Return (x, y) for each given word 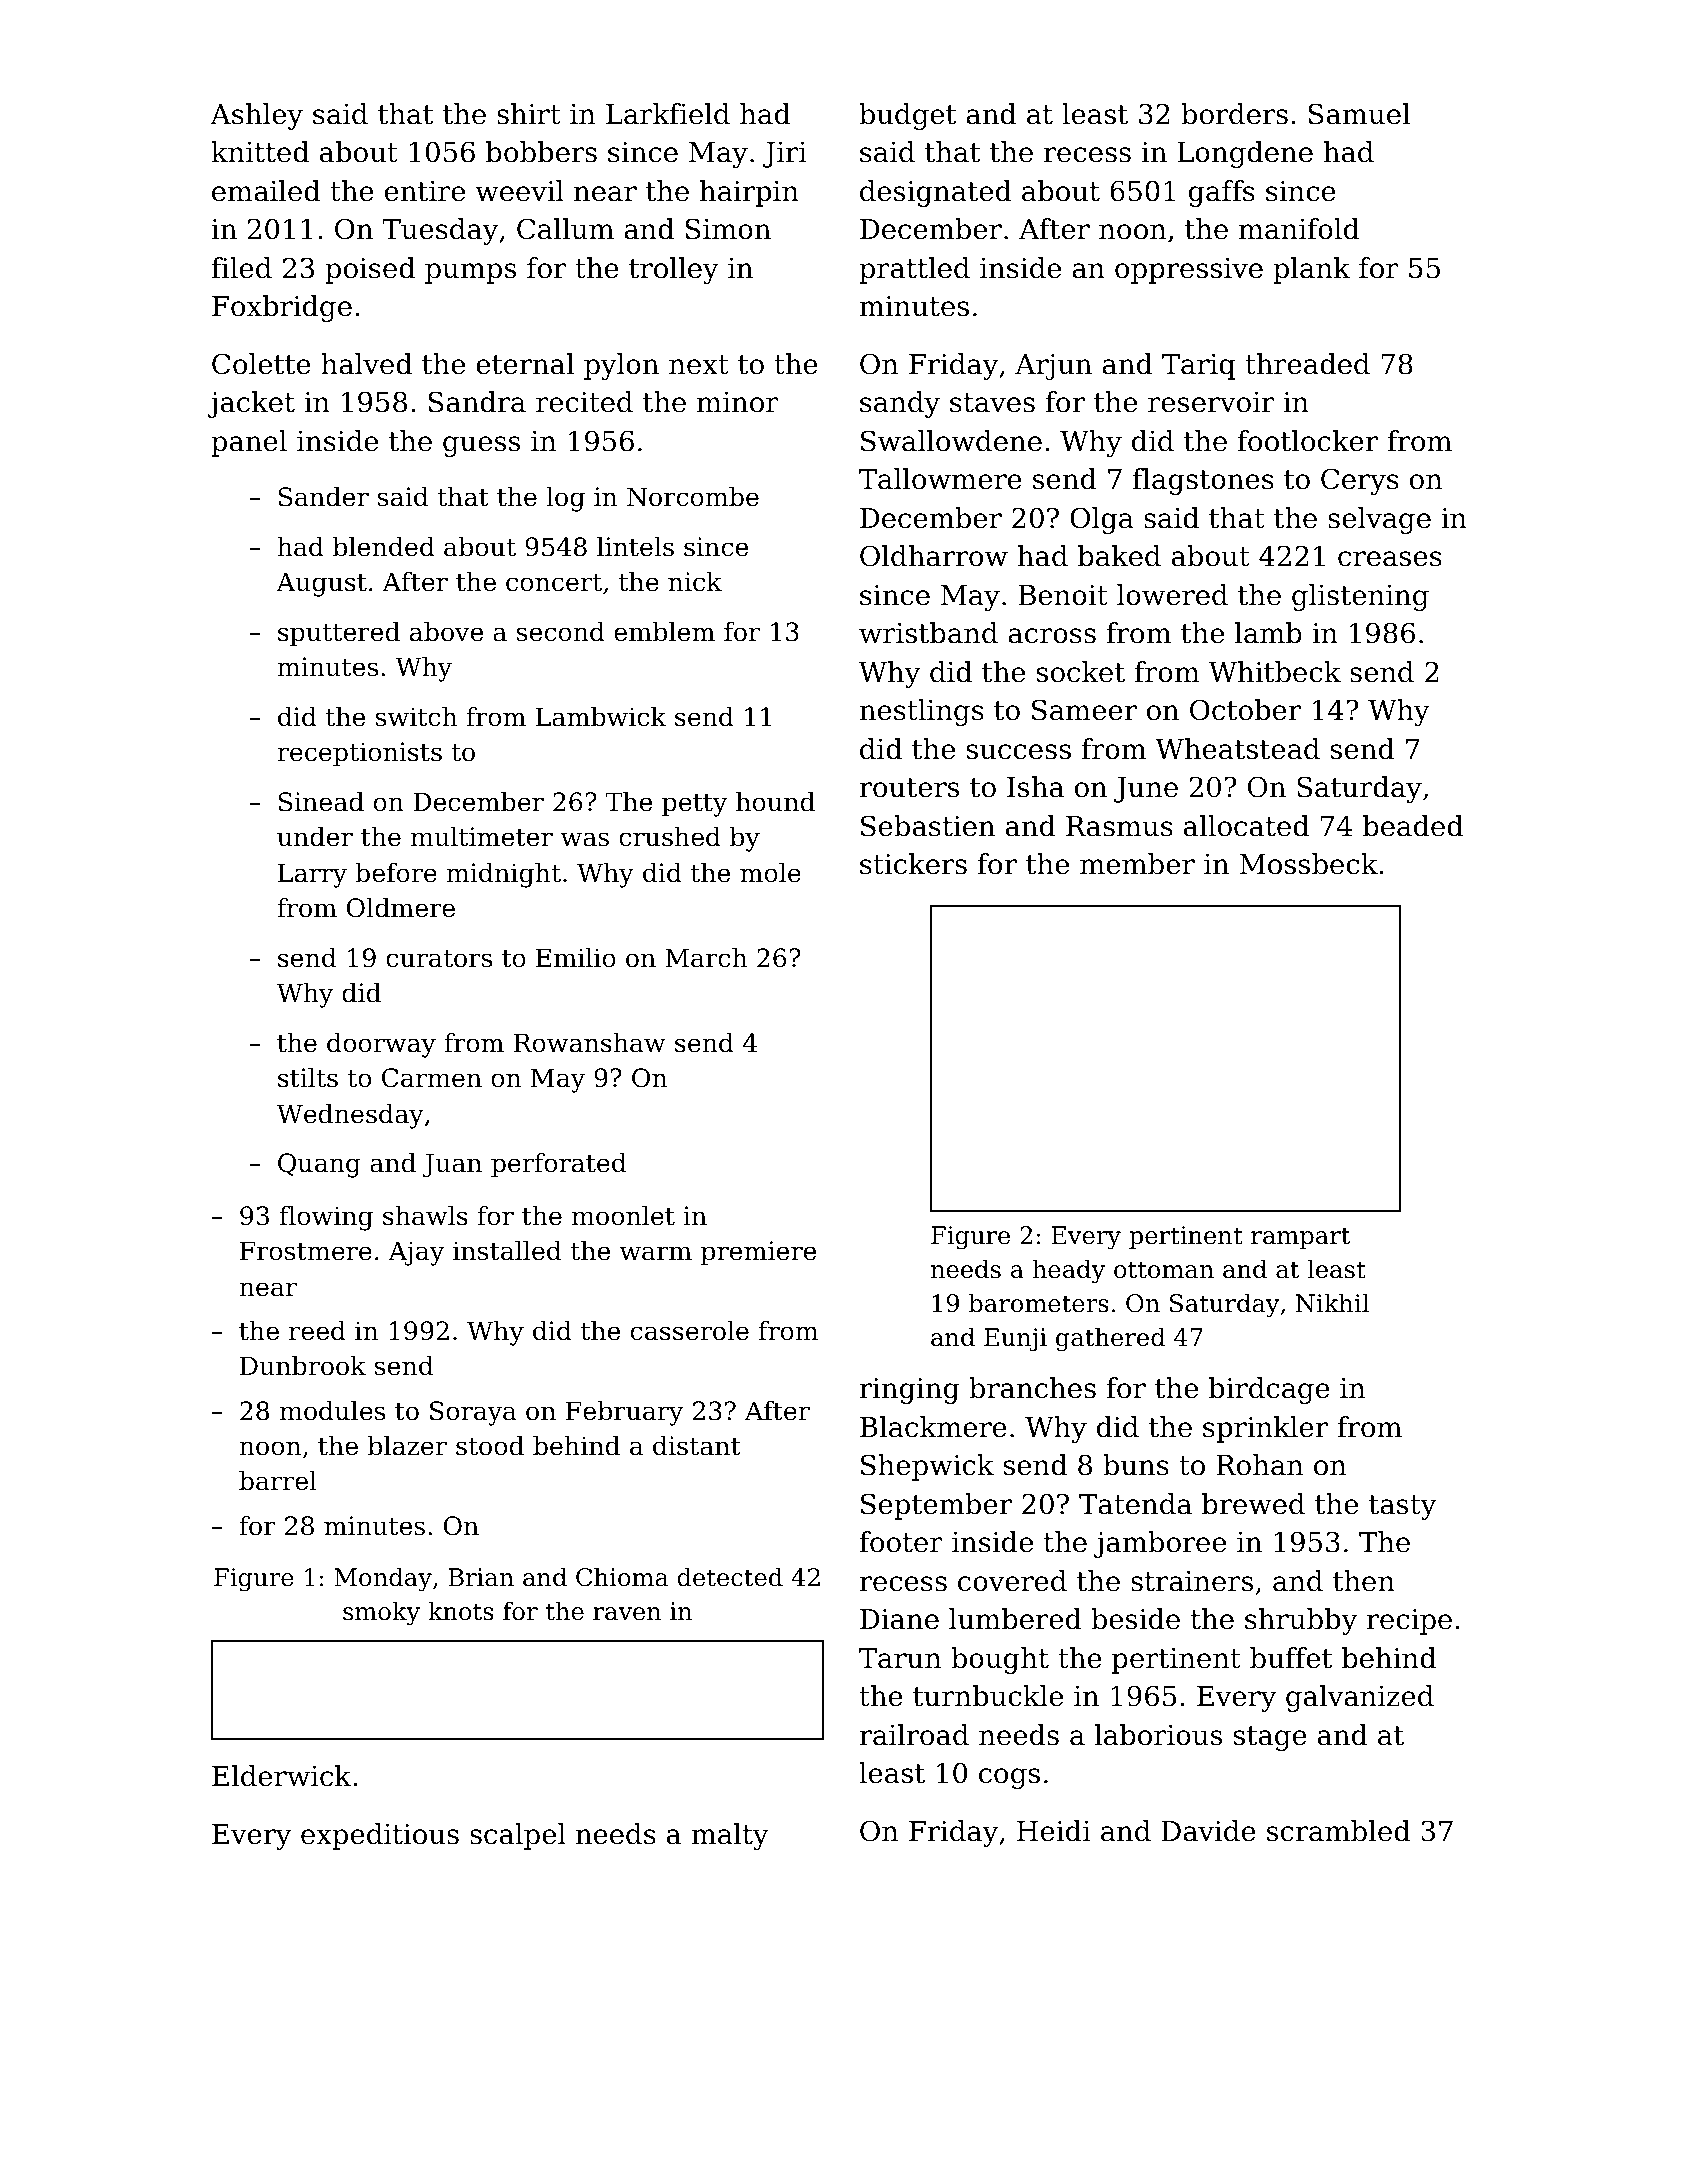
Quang (319, 1165)
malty (730, 1836)
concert (554, 583)
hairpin (749, 193)
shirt (529, 114)
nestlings (921, 712)
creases (1390, 559)
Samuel (1359, 114)
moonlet (623, 1216)
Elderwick (281, 1776)
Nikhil (1332, 1303)
